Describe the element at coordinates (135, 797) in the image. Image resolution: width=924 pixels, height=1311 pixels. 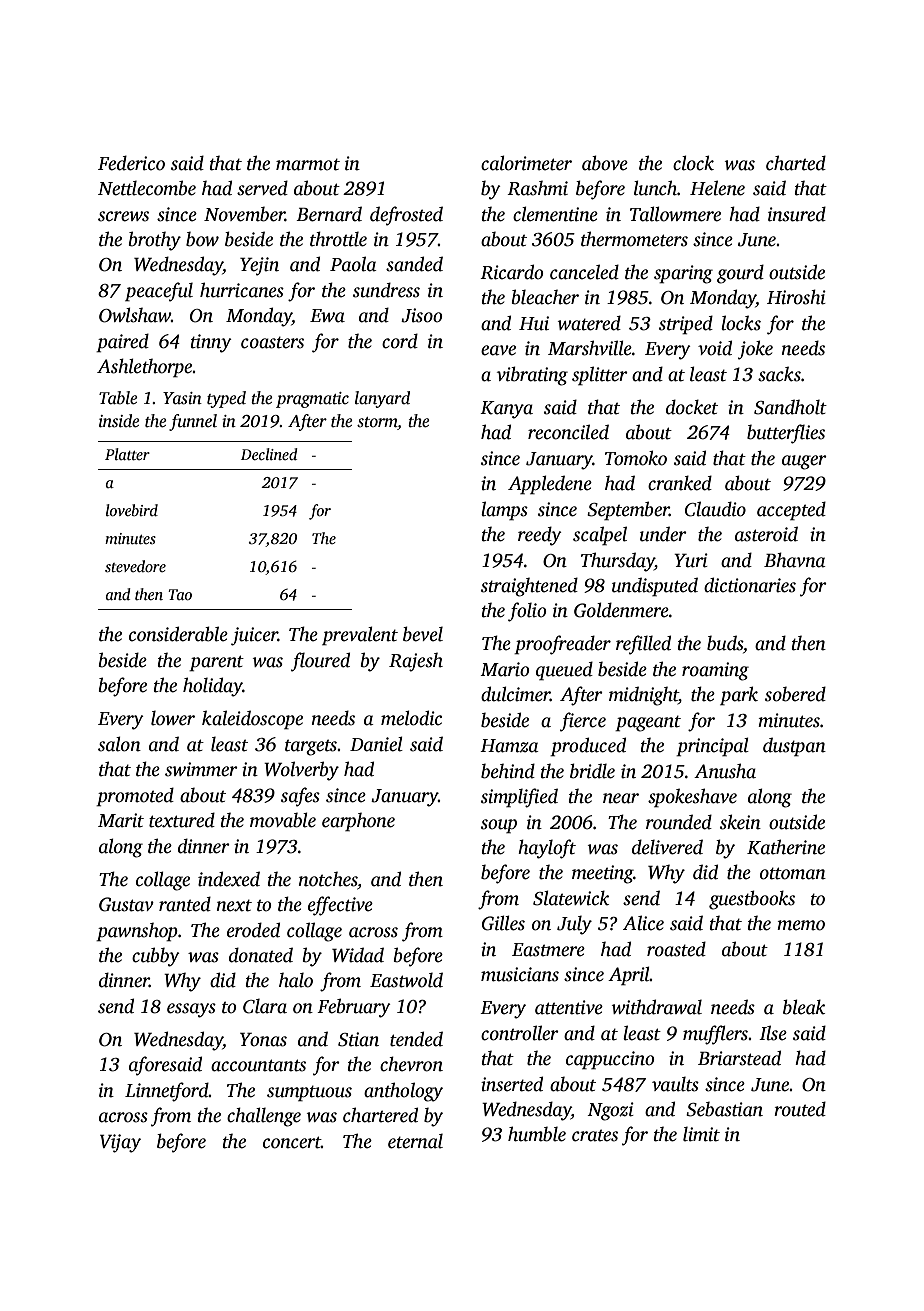
I see `promoted` at that location.
